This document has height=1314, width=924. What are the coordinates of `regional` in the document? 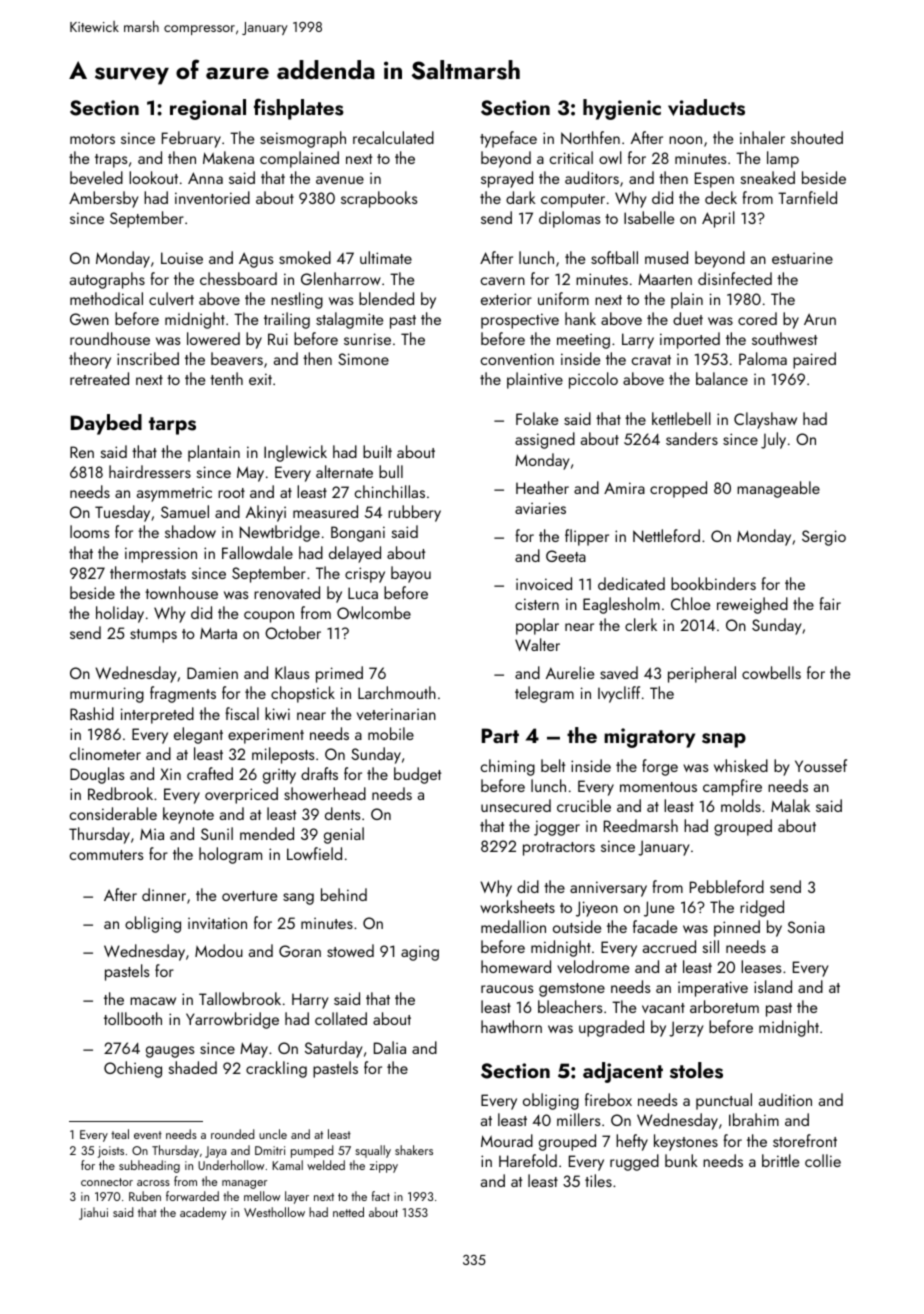 It's located at (208, 109).
